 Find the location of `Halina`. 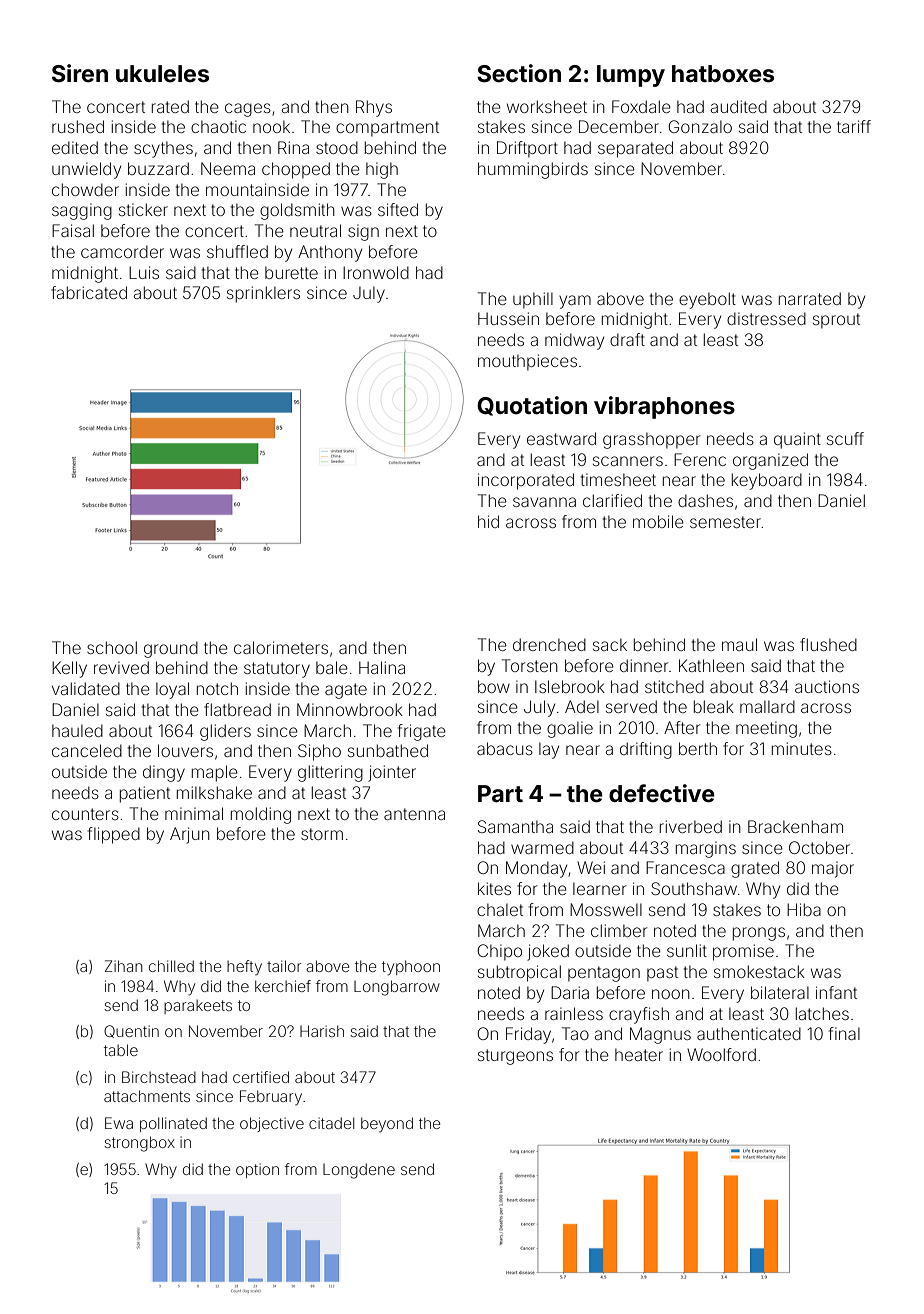

Halina is located at coordinates (382, 667).
